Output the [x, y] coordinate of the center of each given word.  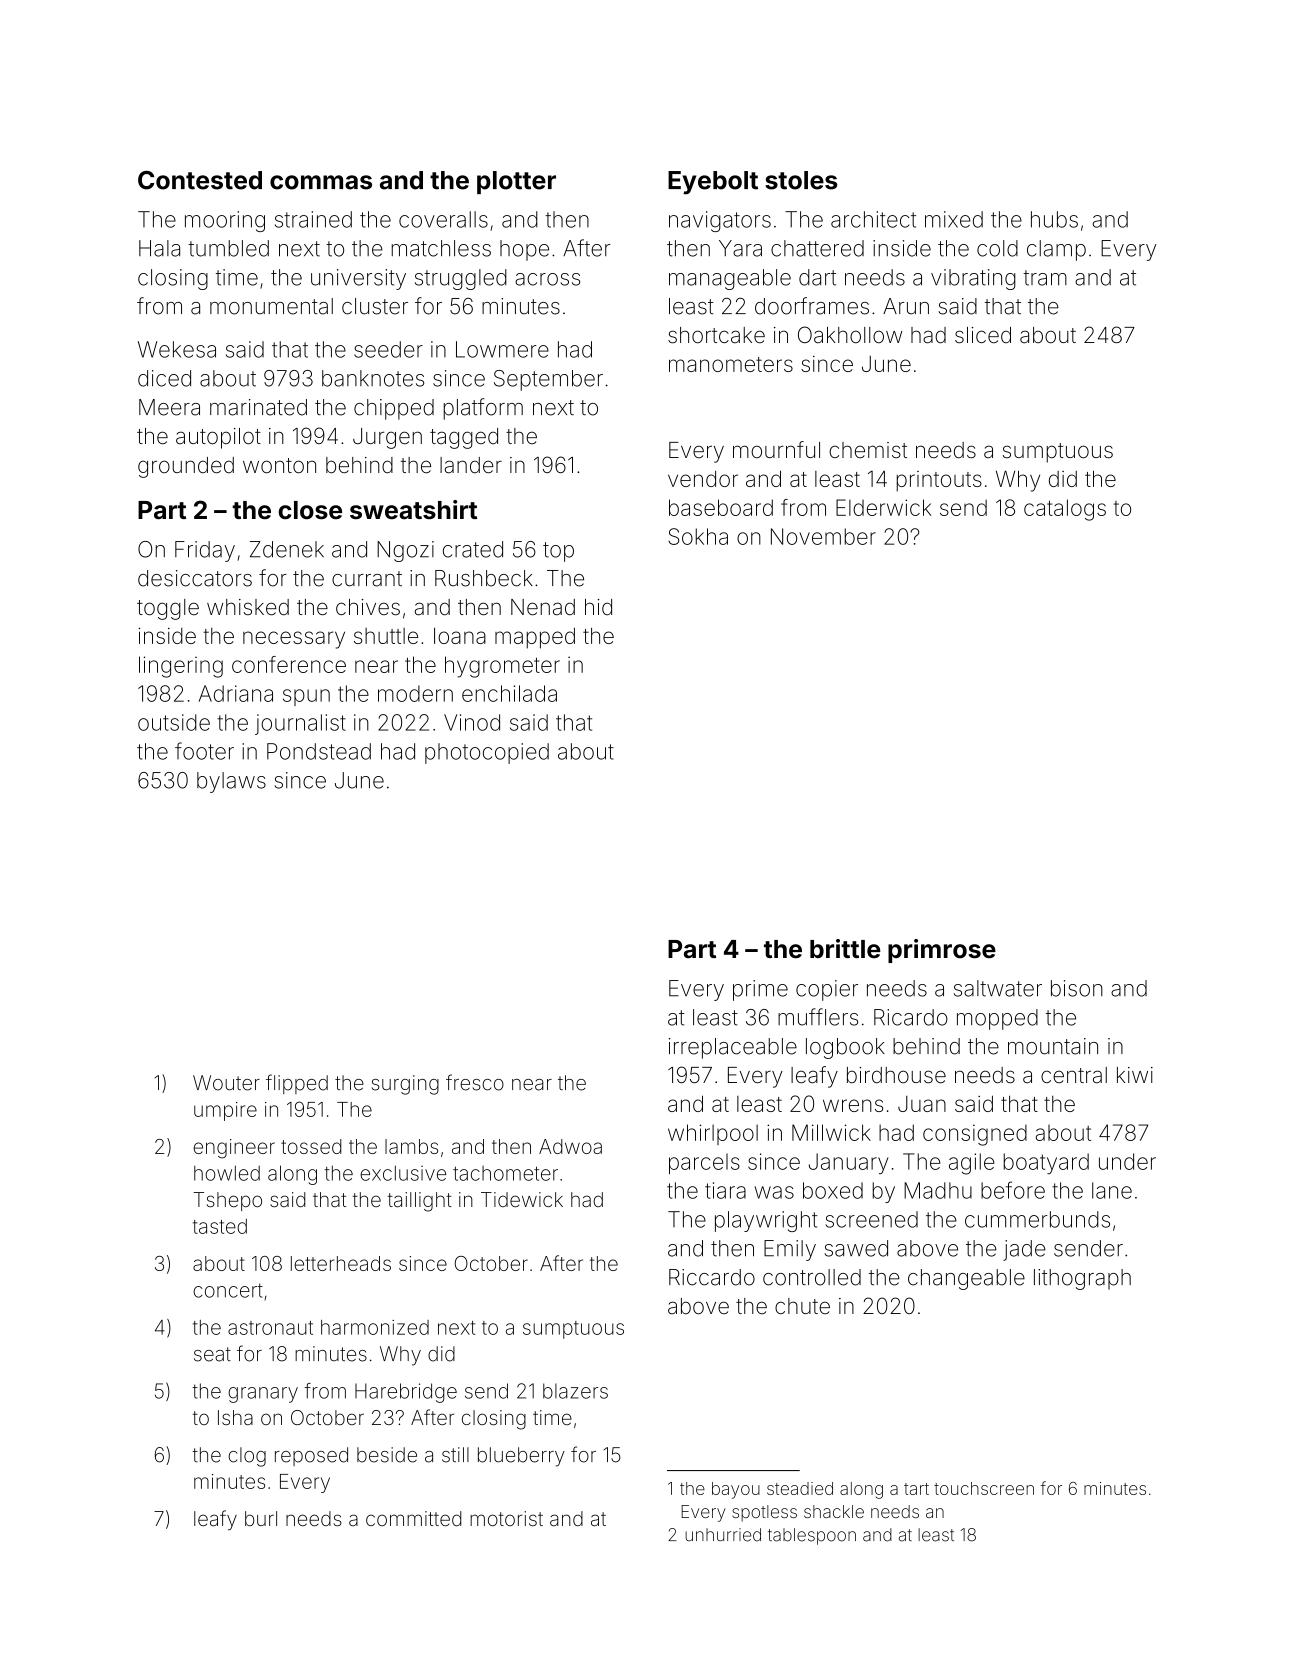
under [1127, 1161]
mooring [225, 221]
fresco [475, 1082]
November [823, 536]
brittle [845, 948]
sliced [983, 335]
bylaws [231, 782]
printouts [939, 481]
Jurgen [387, 438]
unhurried [723, 1535]
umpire [225, 1111]
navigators [720, 221]
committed [414, 1518]
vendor [703, 479]
